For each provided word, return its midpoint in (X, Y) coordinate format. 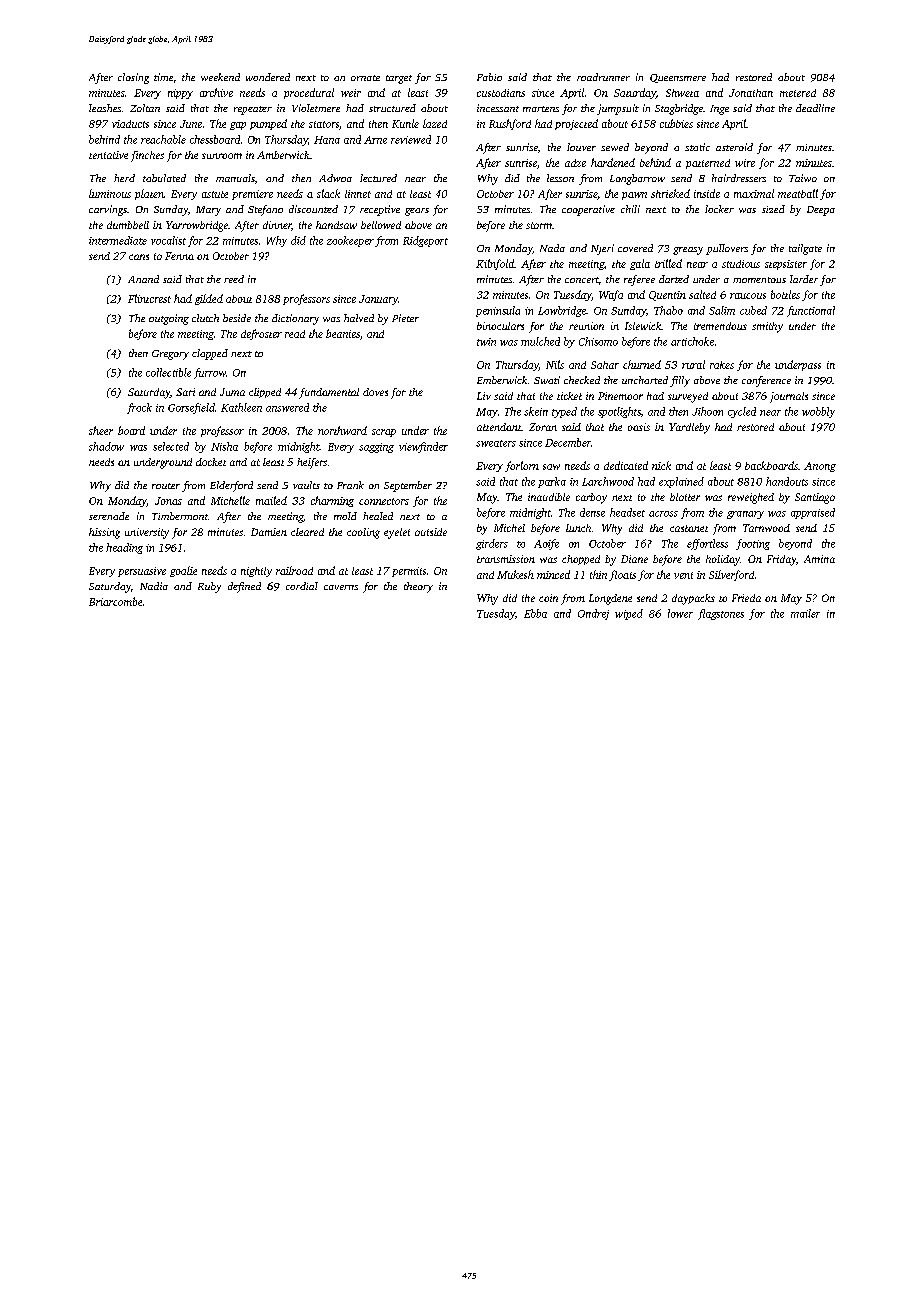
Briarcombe (115, 601)
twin (486, 342)
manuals (235, 178)
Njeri (602, 249)
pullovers (727, 249)
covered (635, 248)
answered (287, 407)
